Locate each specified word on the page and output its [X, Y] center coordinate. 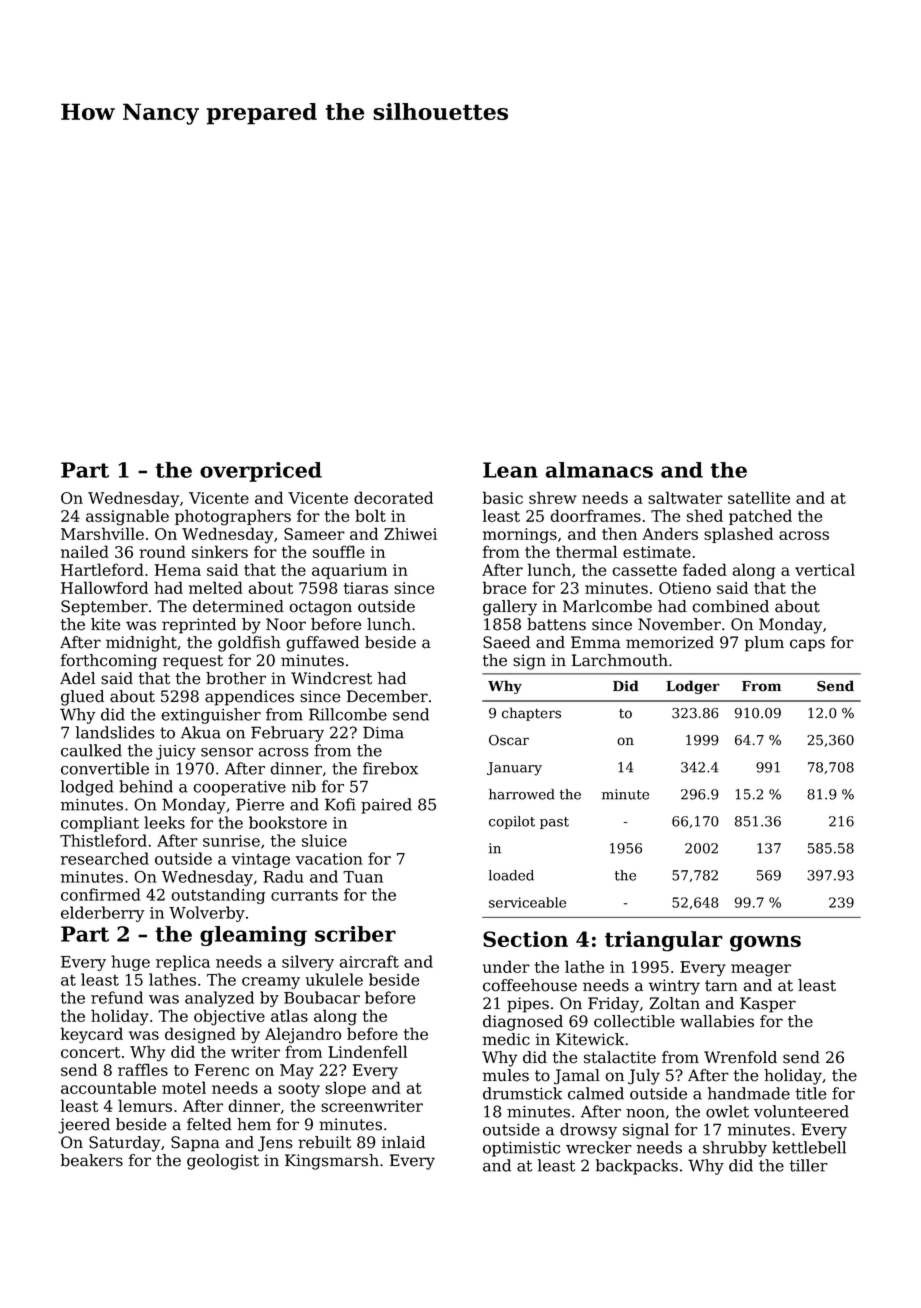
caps [807, 645]
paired [386, 806]
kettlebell [809, 1147]
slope [345, 1089]
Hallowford [104, 587]
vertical [825, 569]
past [554, 823]
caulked [91, 750]
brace [504, 587]
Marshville [102, 533]
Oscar [509, 740]
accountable [108, 1087]
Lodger [693, 687]
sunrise [231, 841]
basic [503, 497]
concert [90, 1052]
